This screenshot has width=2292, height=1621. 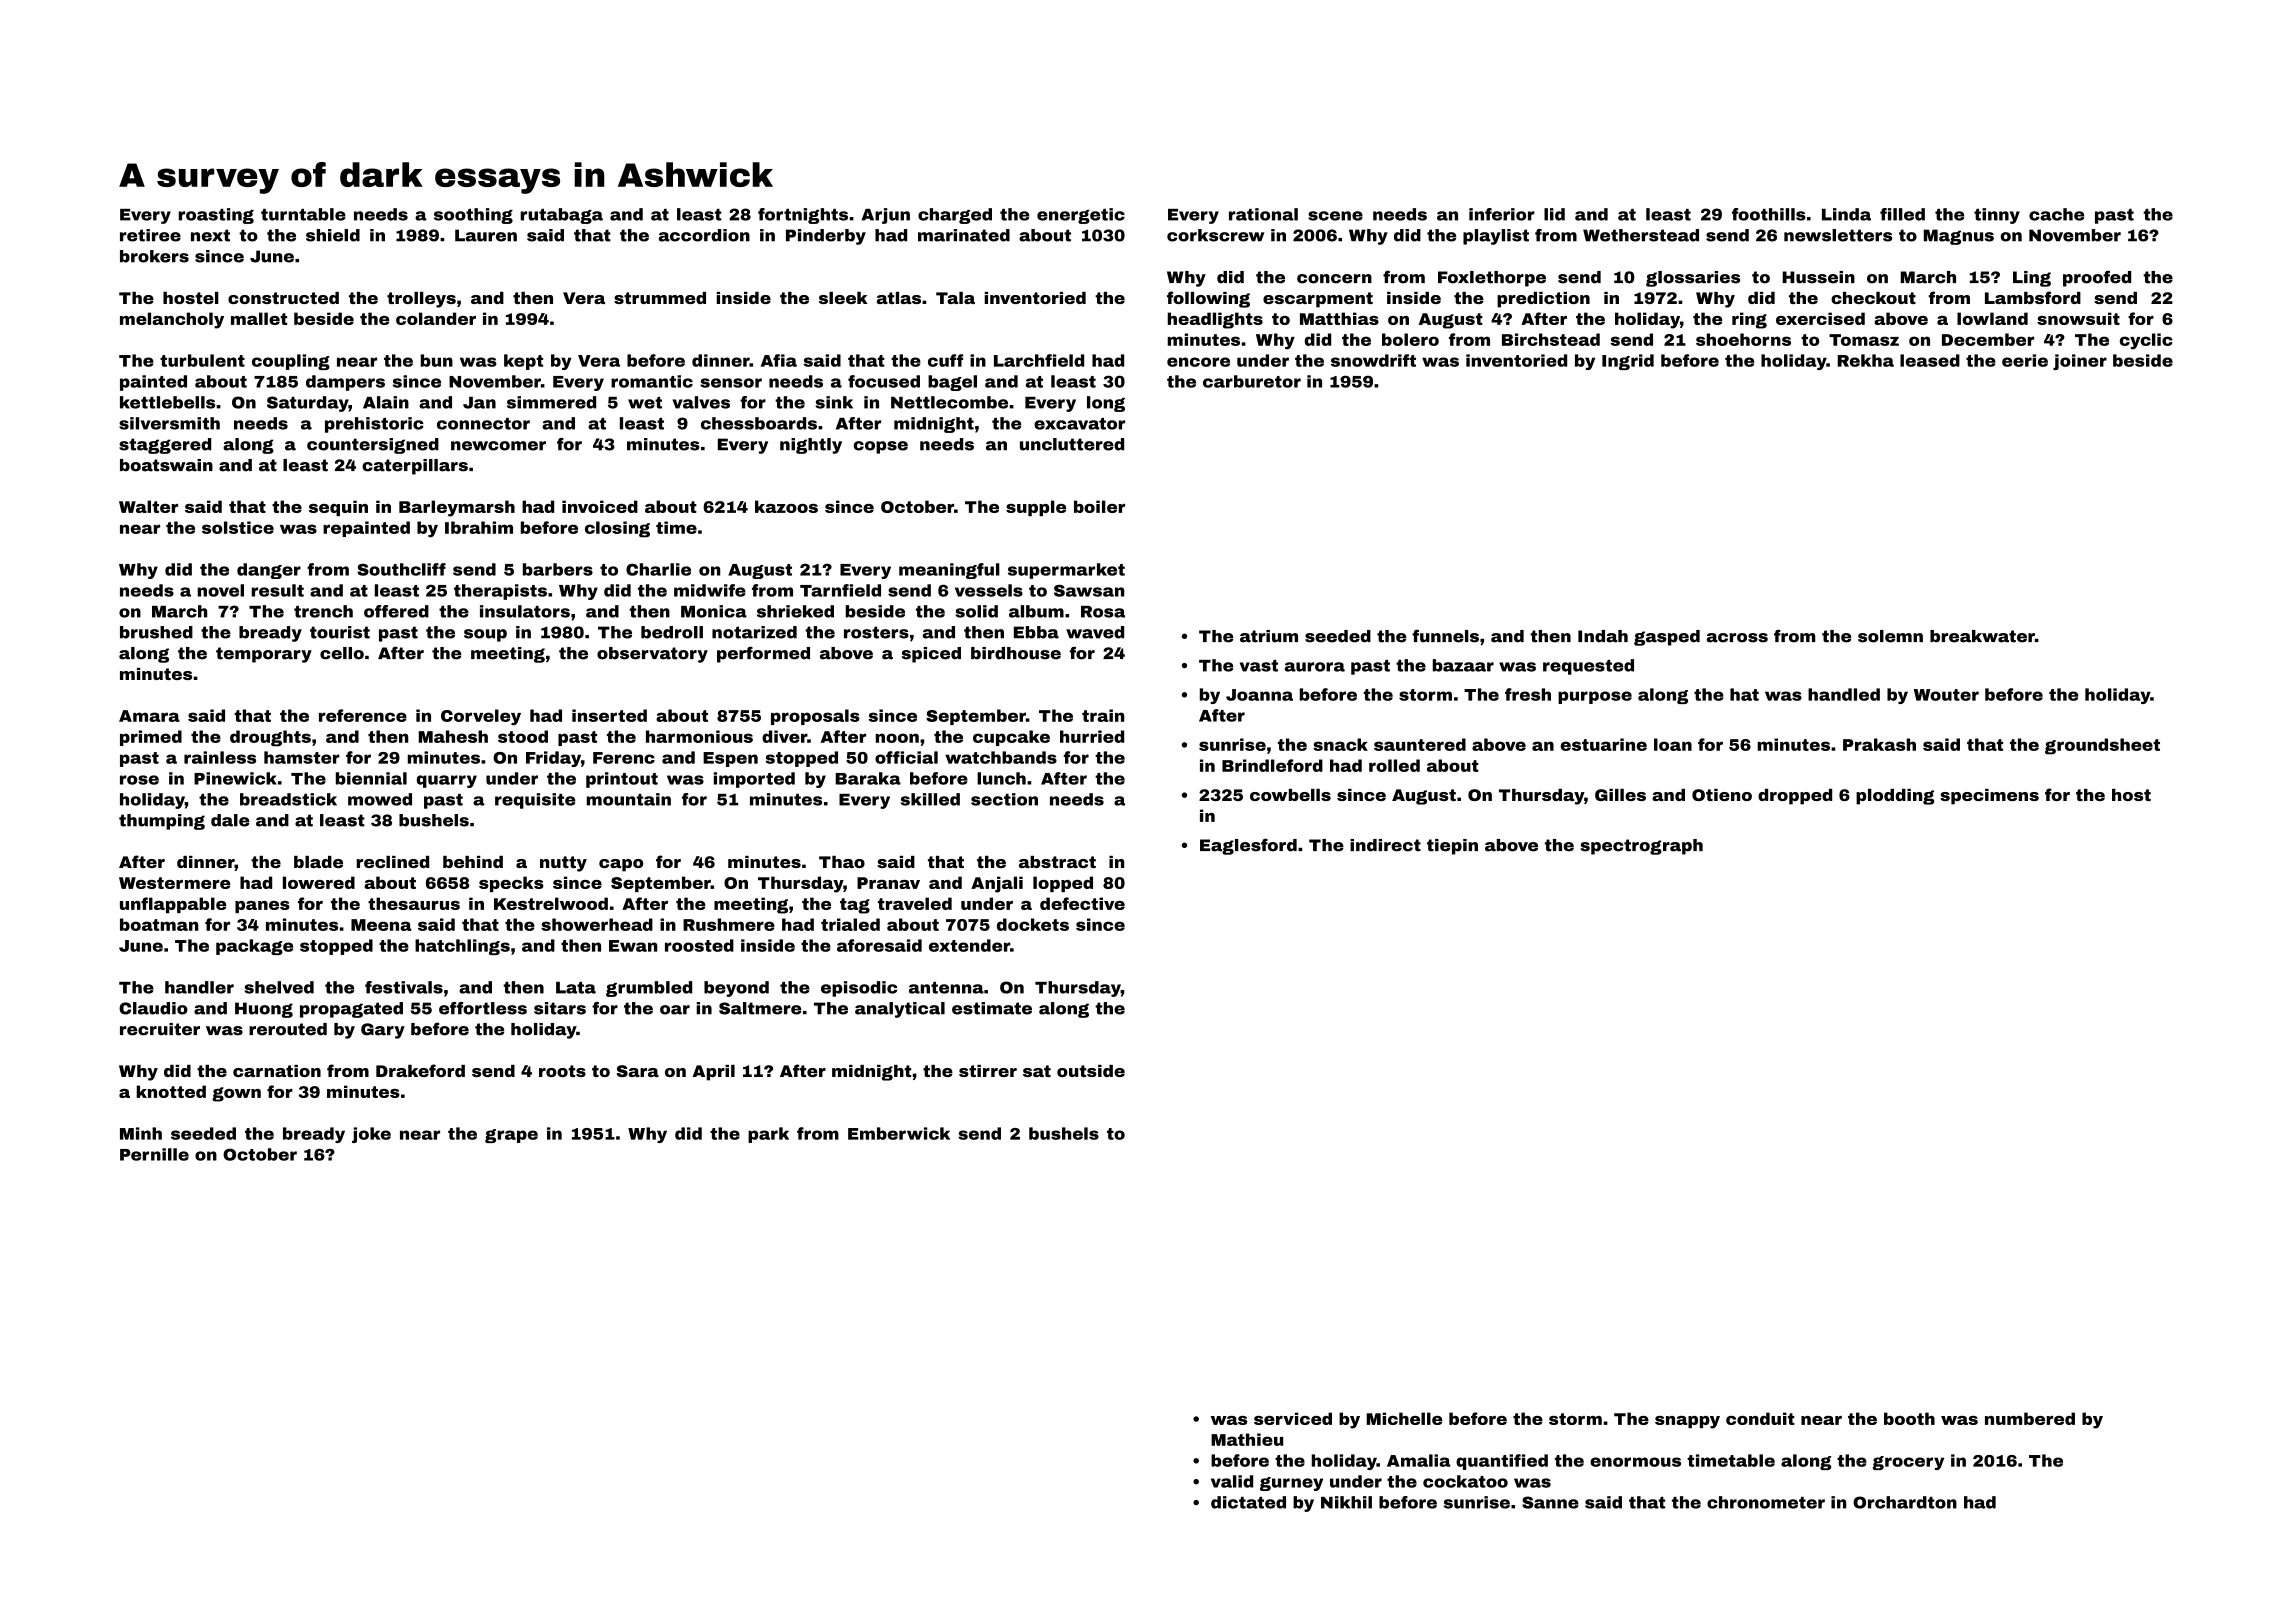 What do you see at coordinates (1445, 636) in the screenshot?
I see `funnels` at bounding box center [1445, 636].
